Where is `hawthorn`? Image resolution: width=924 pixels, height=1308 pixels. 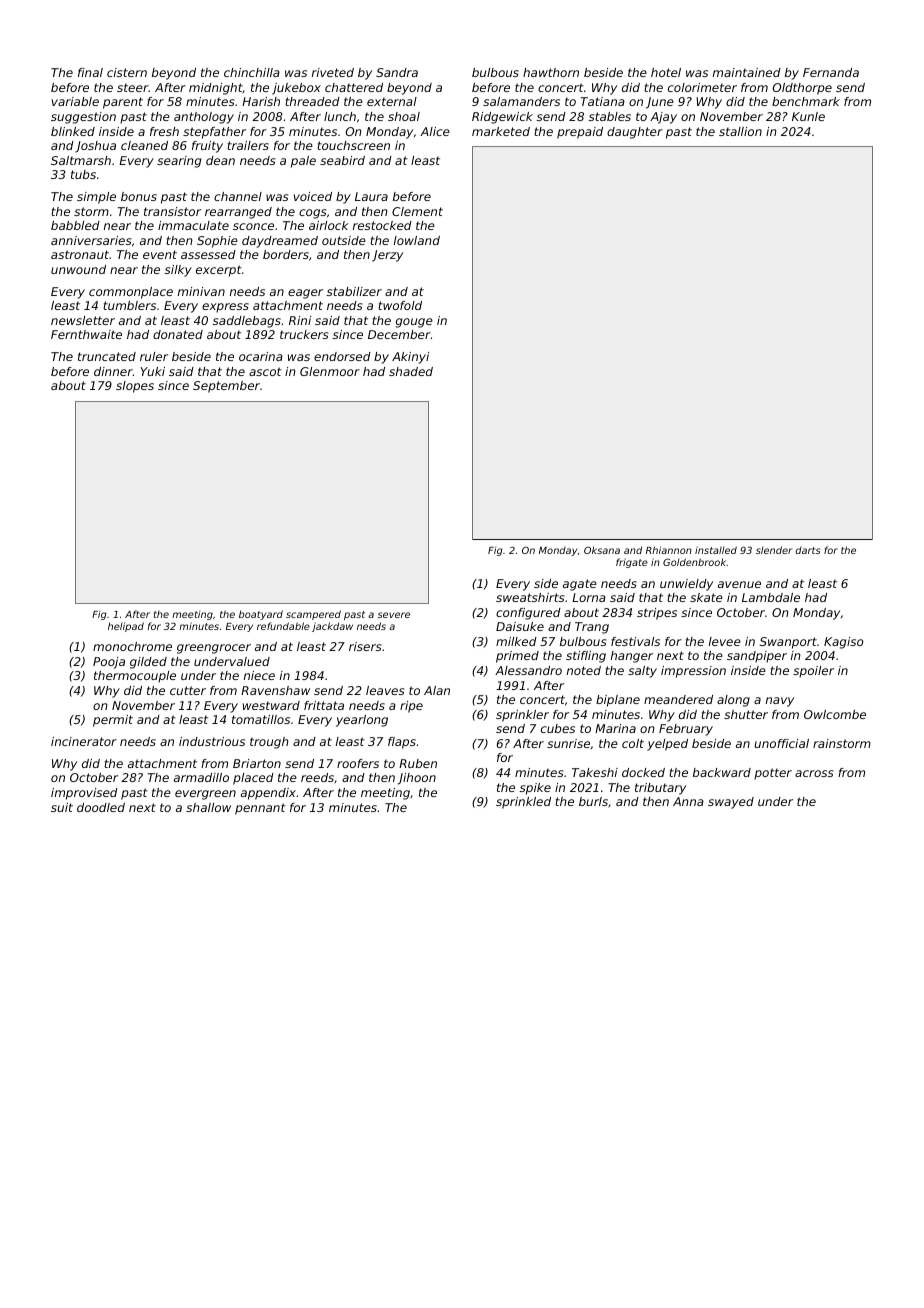
hawthorn is located at coordinates (551, 72).
